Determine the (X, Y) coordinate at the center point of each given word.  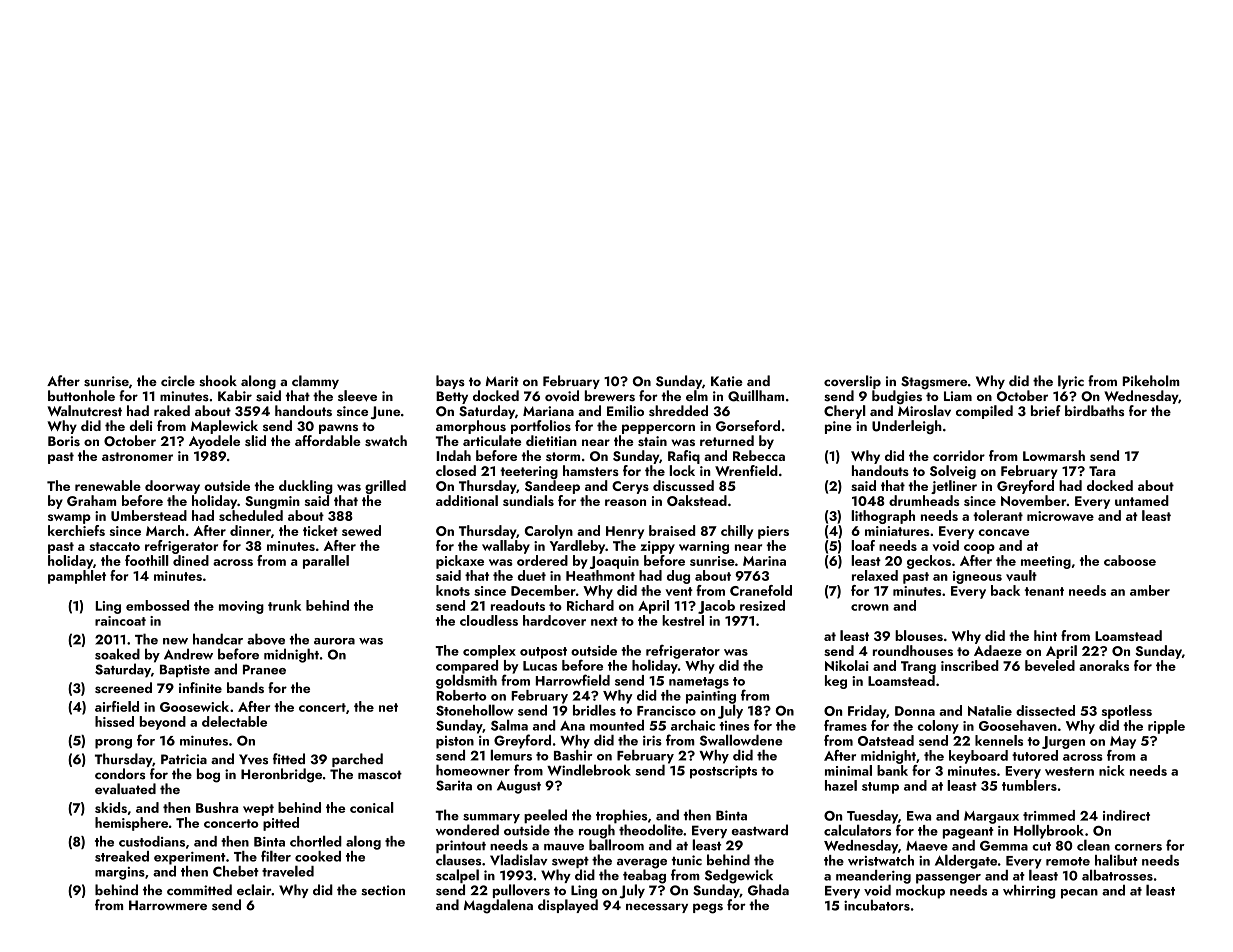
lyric (1071, 382)
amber (1150, 590)
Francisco (666, 711)
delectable (234, 721)
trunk (284, 605)
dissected (1045, 710)
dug (678, 577)
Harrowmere (168, 905)
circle (178, 381)
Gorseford (748, 426)
